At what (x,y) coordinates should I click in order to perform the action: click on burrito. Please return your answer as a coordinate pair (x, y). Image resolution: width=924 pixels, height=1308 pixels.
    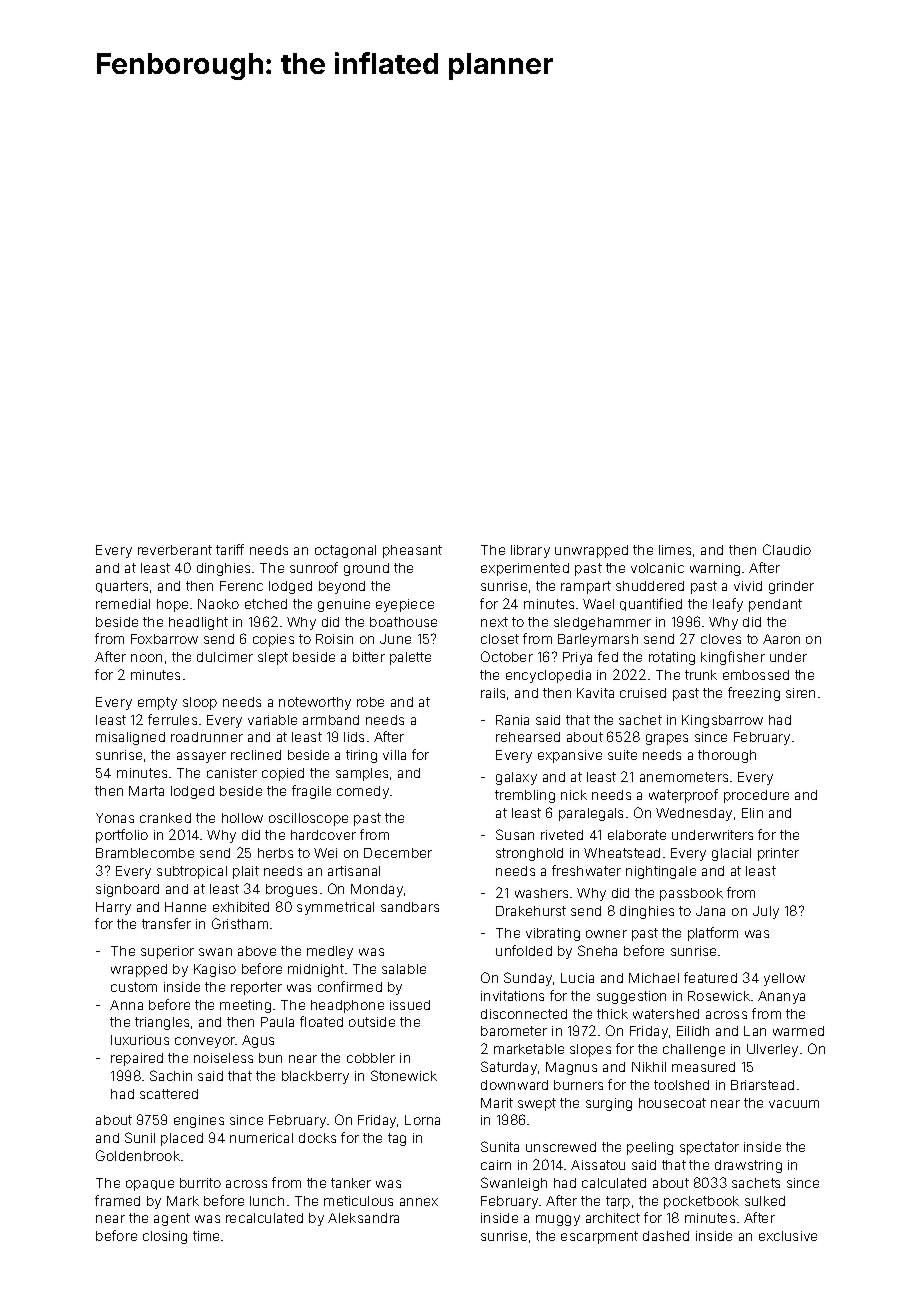
    Looking at the image, I should click on (200, 1183).
